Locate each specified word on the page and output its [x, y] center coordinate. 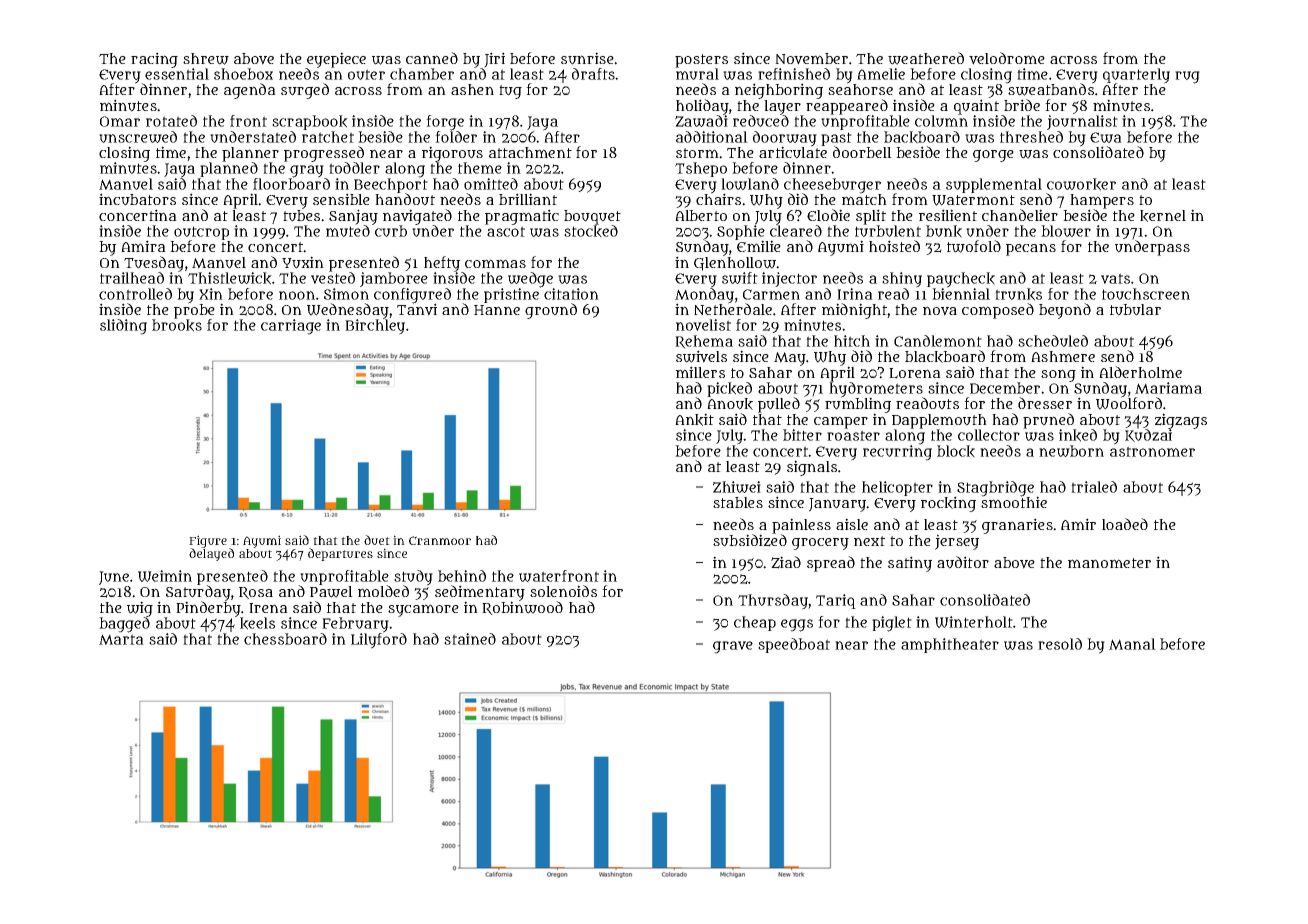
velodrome [1007, 58]
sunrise [587, 58]
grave [733, 647]
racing [154, 60]
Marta [121, 639]
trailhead [132, 278]
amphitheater [950, 645]
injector [789, 279]
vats [1115, 278]
